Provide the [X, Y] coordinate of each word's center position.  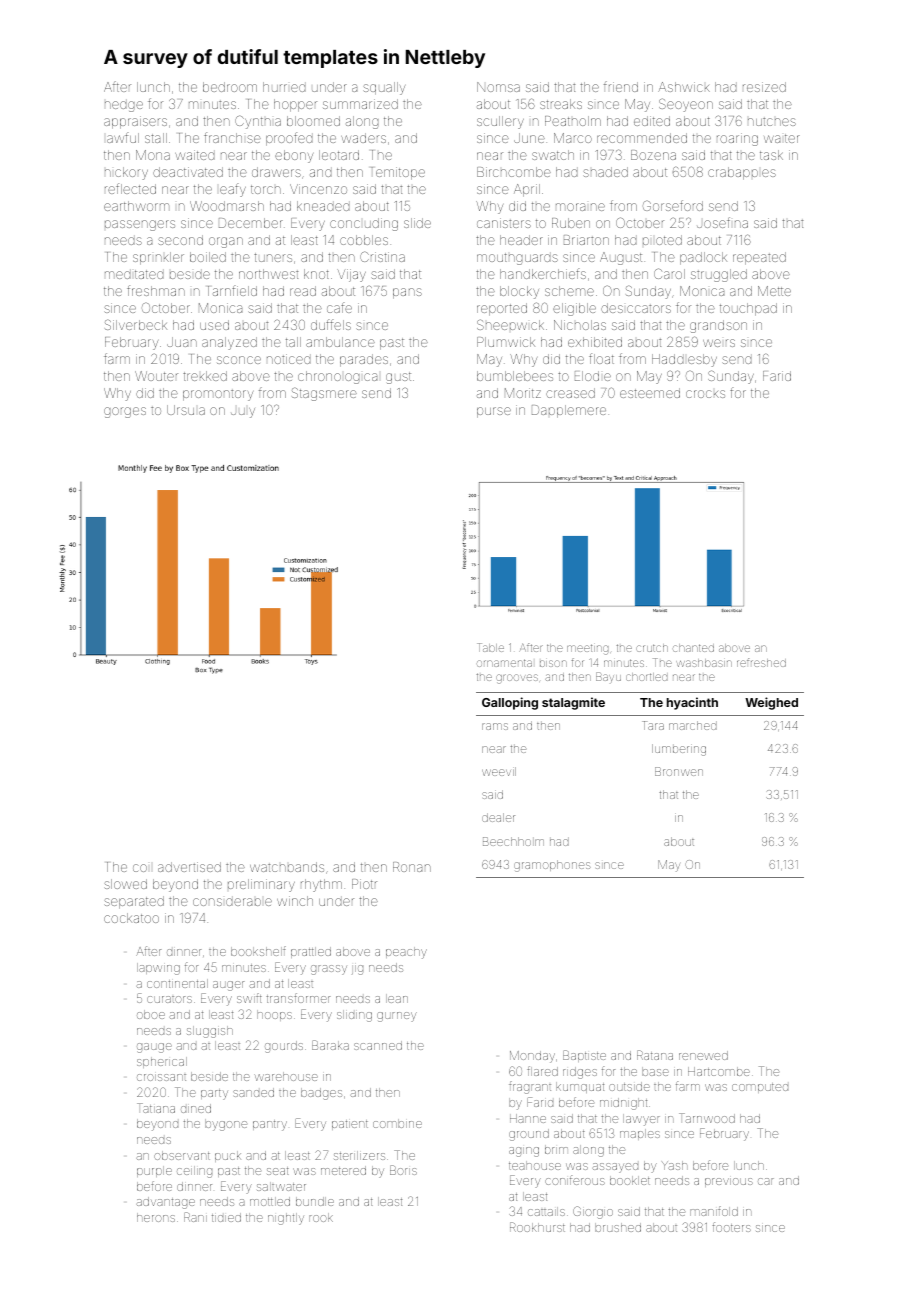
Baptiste [584, 1056]
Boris [403, 1170]
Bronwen [679, 771]
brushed [618, 1227]
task [771, 155]
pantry [270, 1125]
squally [384, 88]
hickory [126, 173]
